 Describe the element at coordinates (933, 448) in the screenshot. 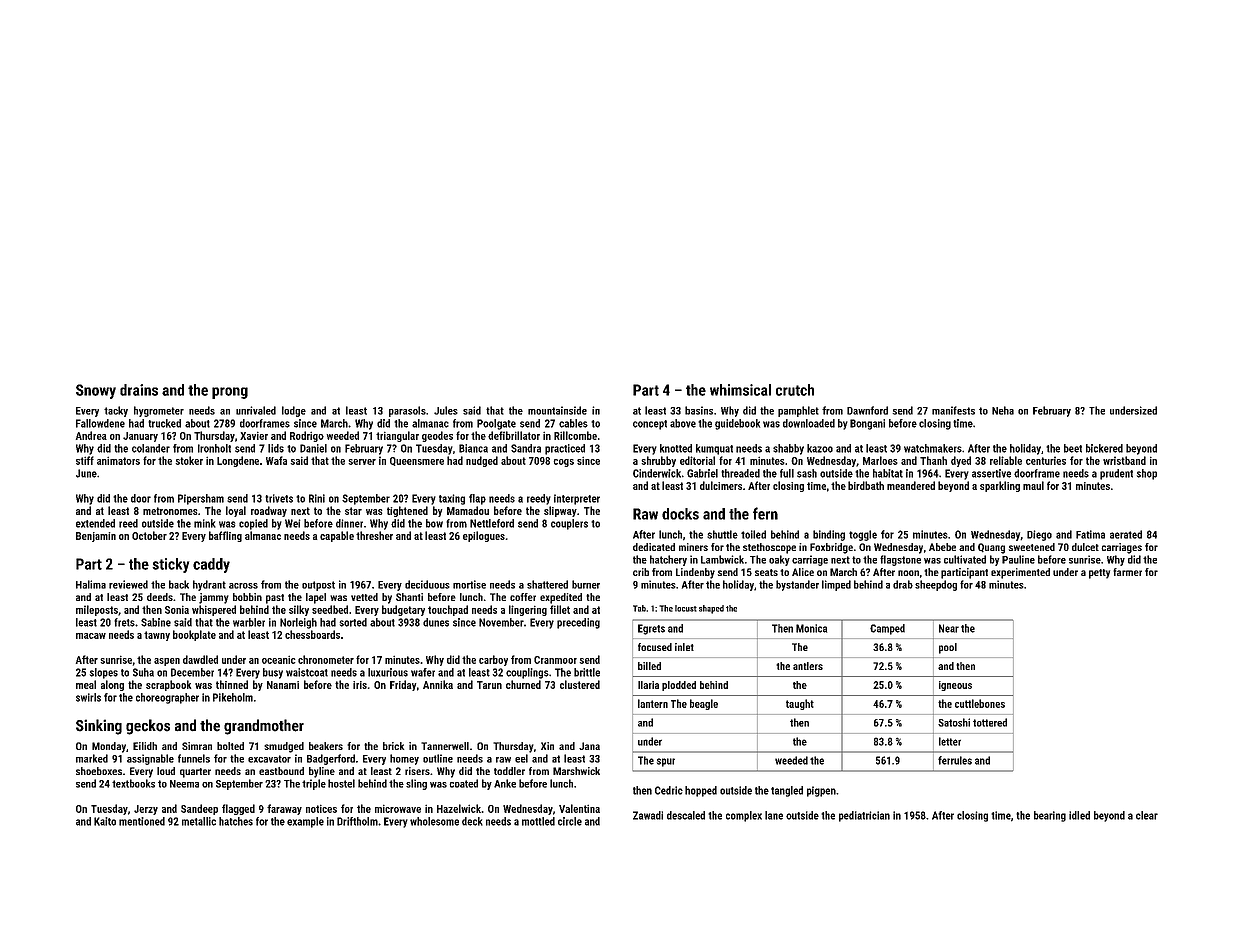

I see `watchmakers` at that location.
